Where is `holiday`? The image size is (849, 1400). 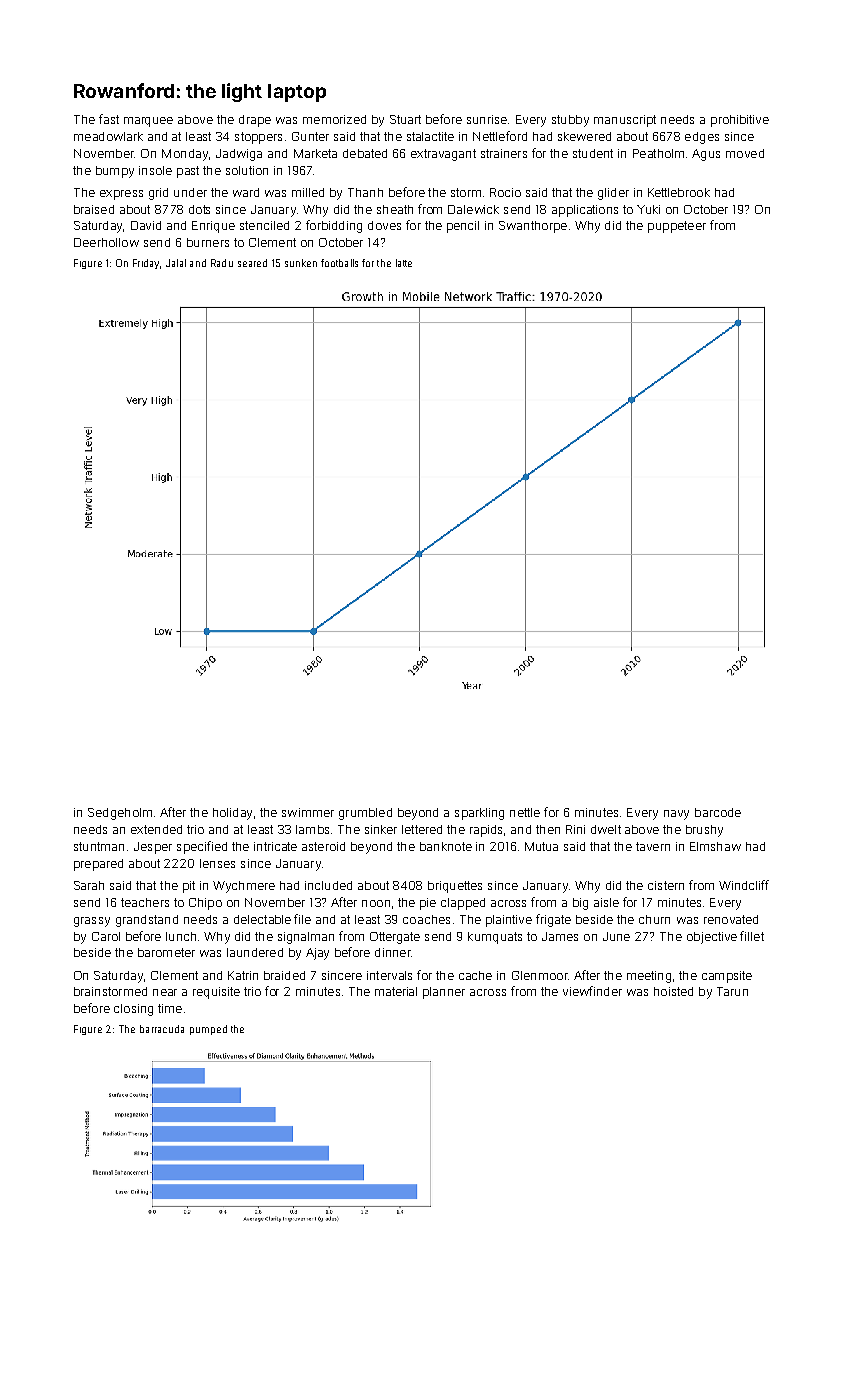 holiday is located at coordinates (232, 814).
